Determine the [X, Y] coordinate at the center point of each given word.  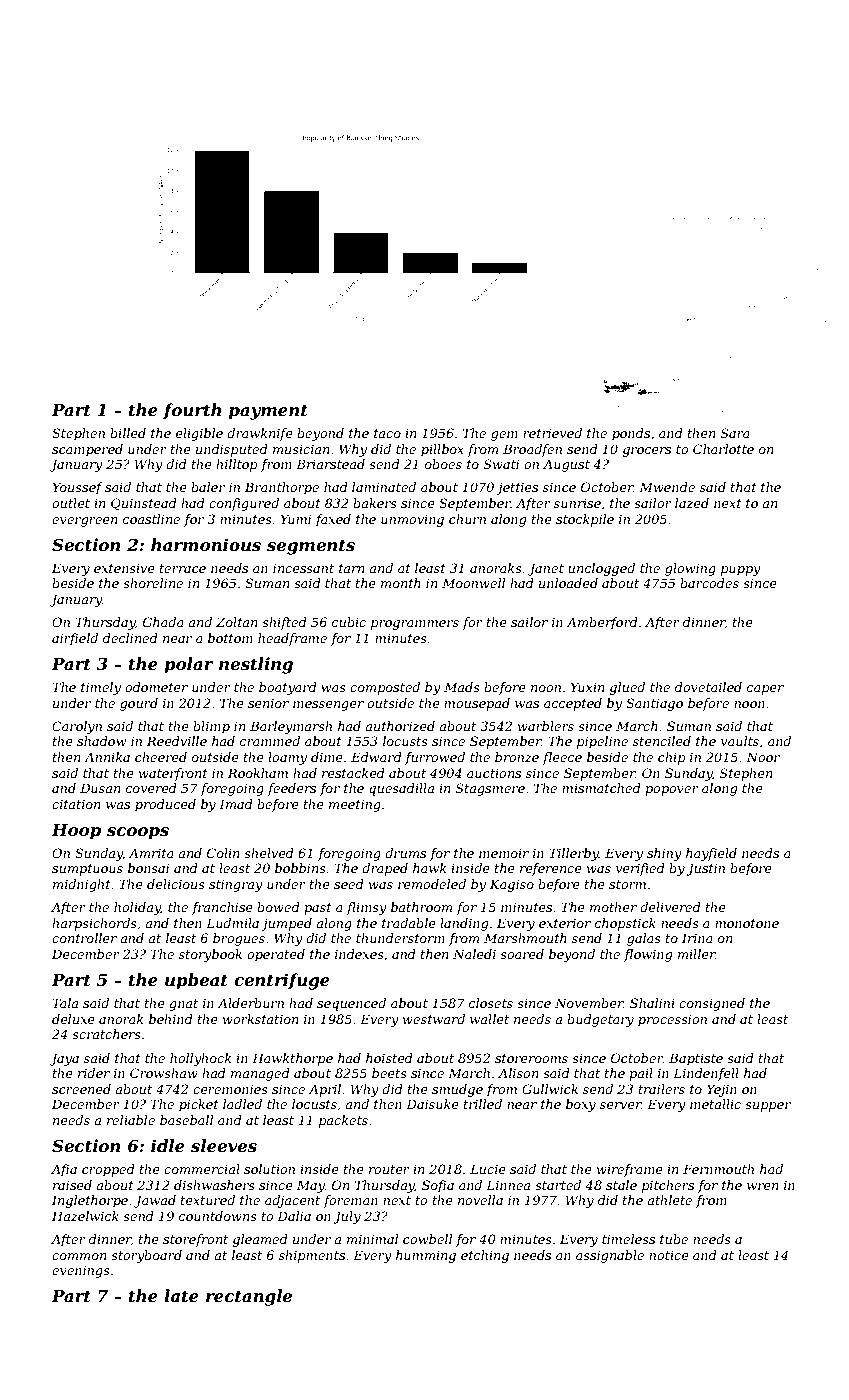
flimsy [366, 908]
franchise [222, 908]
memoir [504, 853]
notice [669, 1255]
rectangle [249, 1297]
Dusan [100, 788]
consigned [712, 1004]
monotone [747, 923]
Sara [735, 433]
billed [128, 433]
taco [387, 433]
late [181, 1295]
